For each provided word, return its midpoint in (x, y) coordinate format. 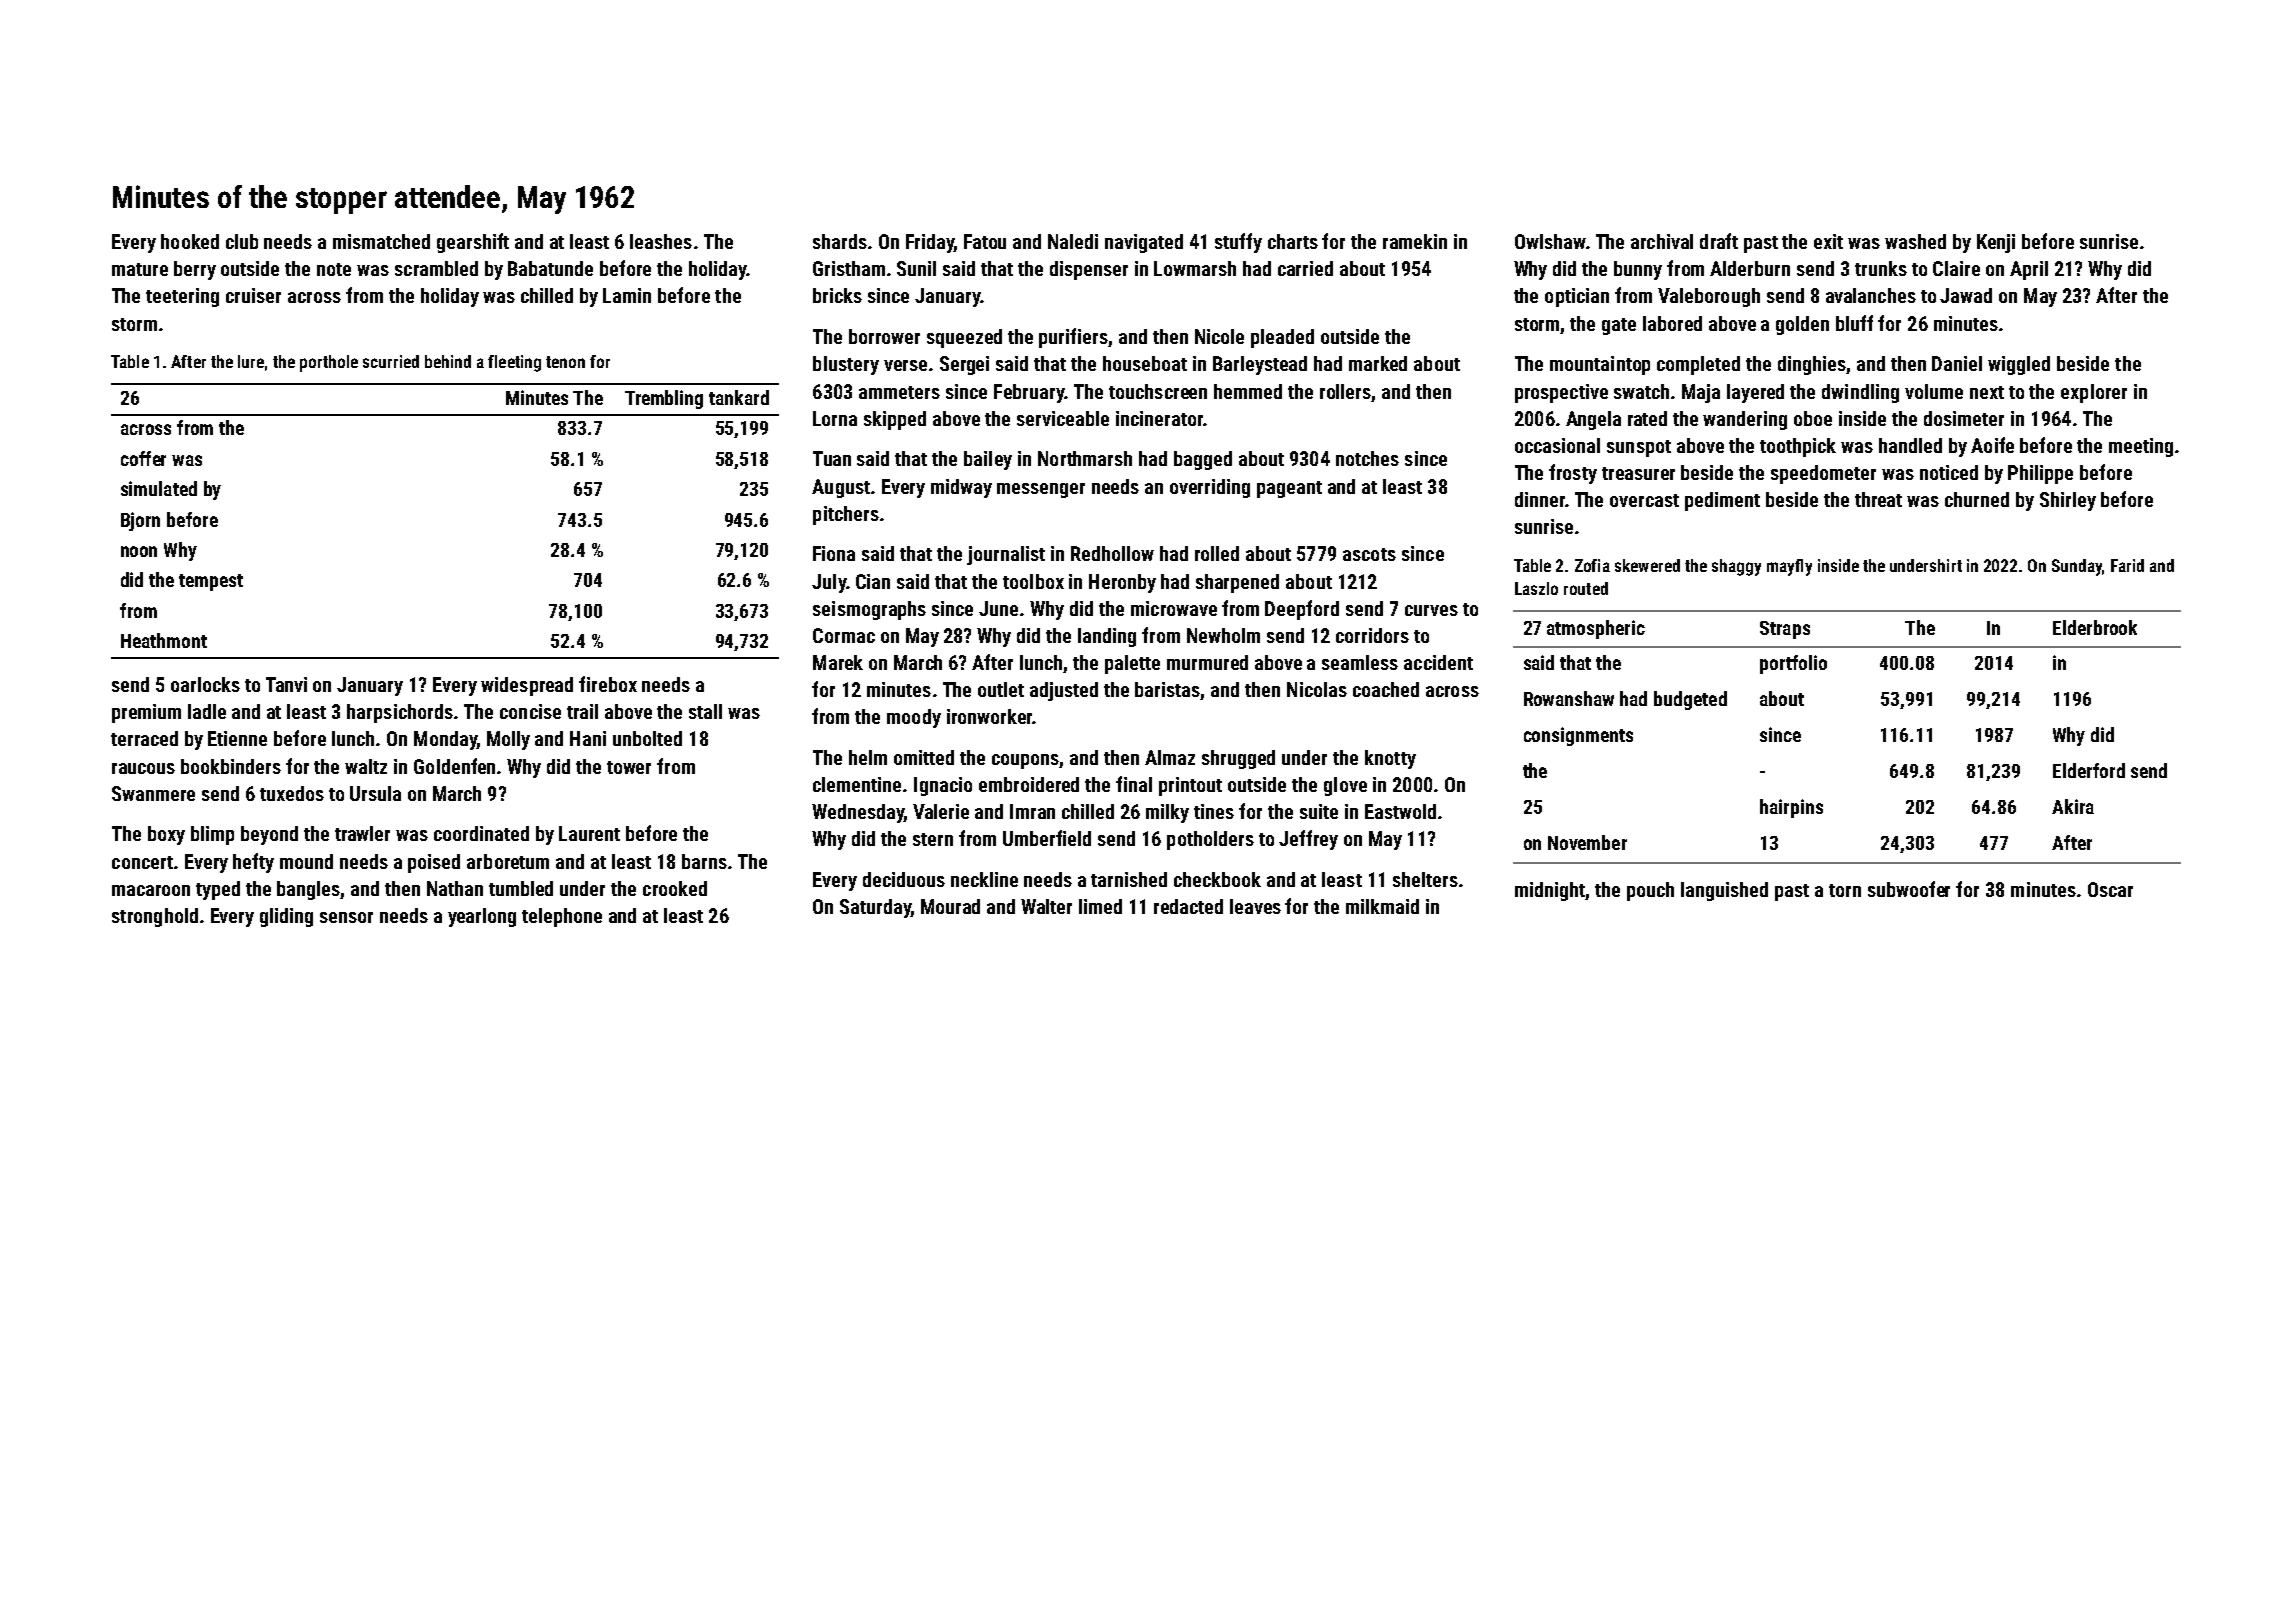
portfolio (1793, 664)
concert (142, 862)
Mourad (950, 906)
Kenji (1996, 243)
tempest (211, 582)
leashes (661, 241)
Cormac (844, 635)
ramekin (1415, 241)
